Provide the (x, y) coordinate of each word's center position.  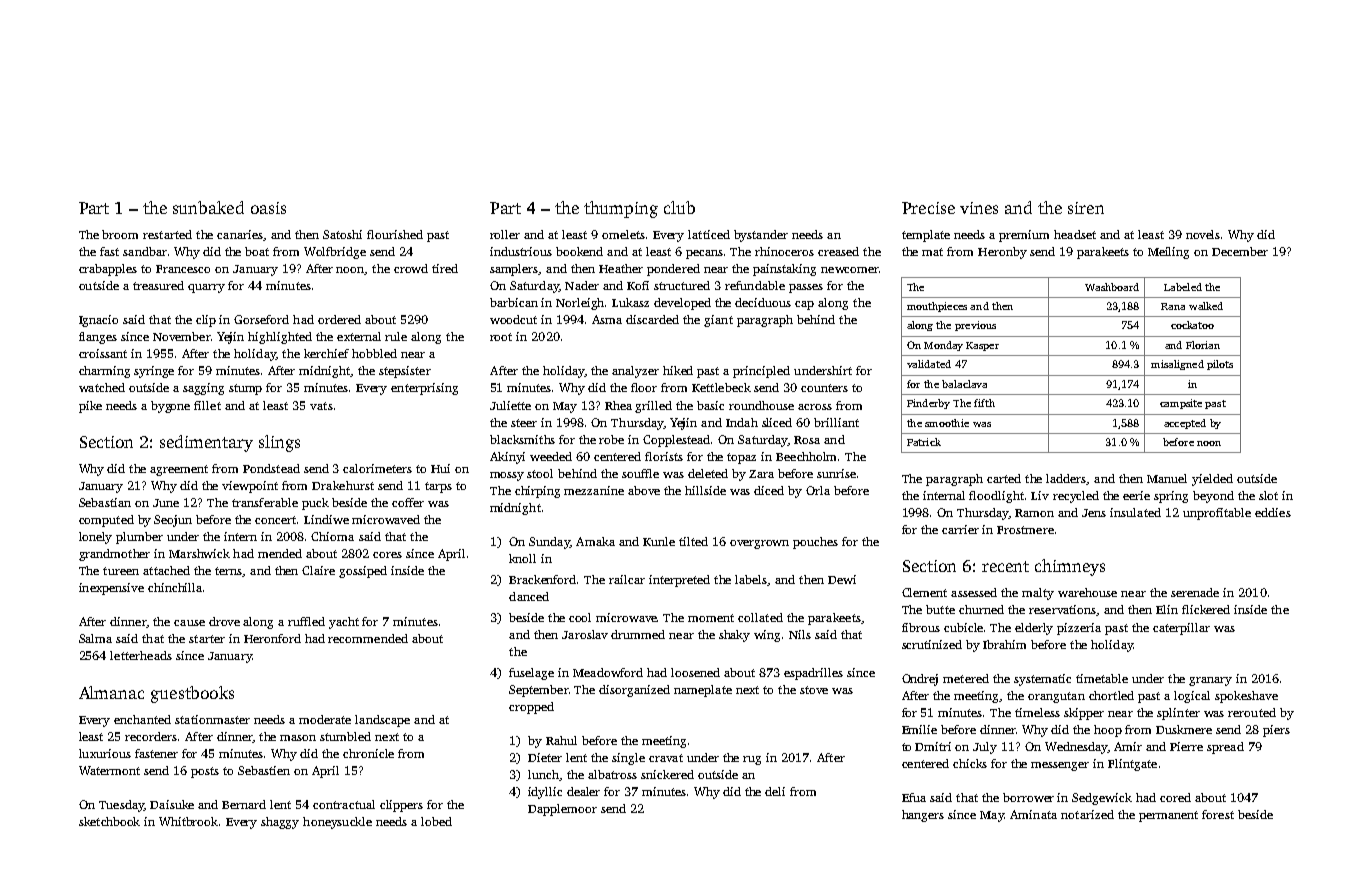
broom (120, 234)
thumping (621, 209)
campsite (1181, 404)
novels (1203, 234)
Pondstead (271, 468)
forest (1218, 814)
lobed (436, 821)
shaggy (280, 823)
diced (769, 490)
